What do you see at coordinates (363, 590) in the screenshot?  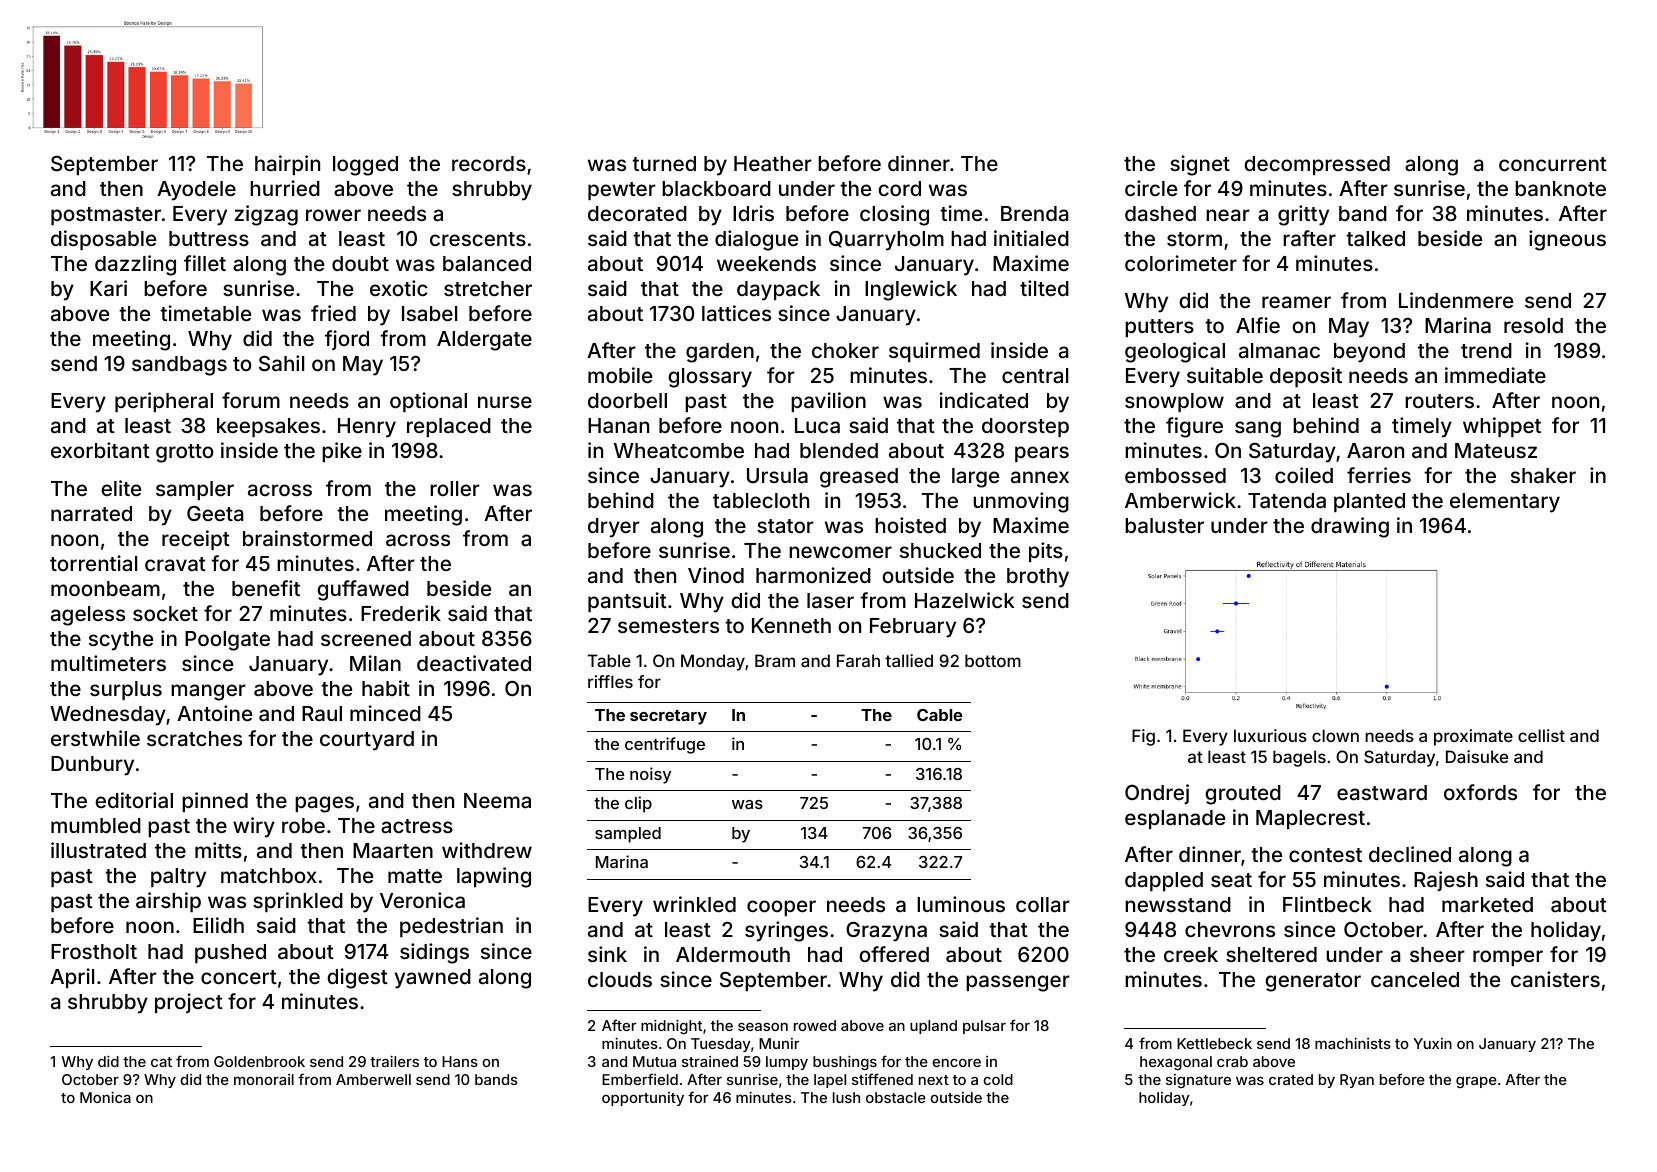 I see `guffawed` at bounding box center [363, 590].
